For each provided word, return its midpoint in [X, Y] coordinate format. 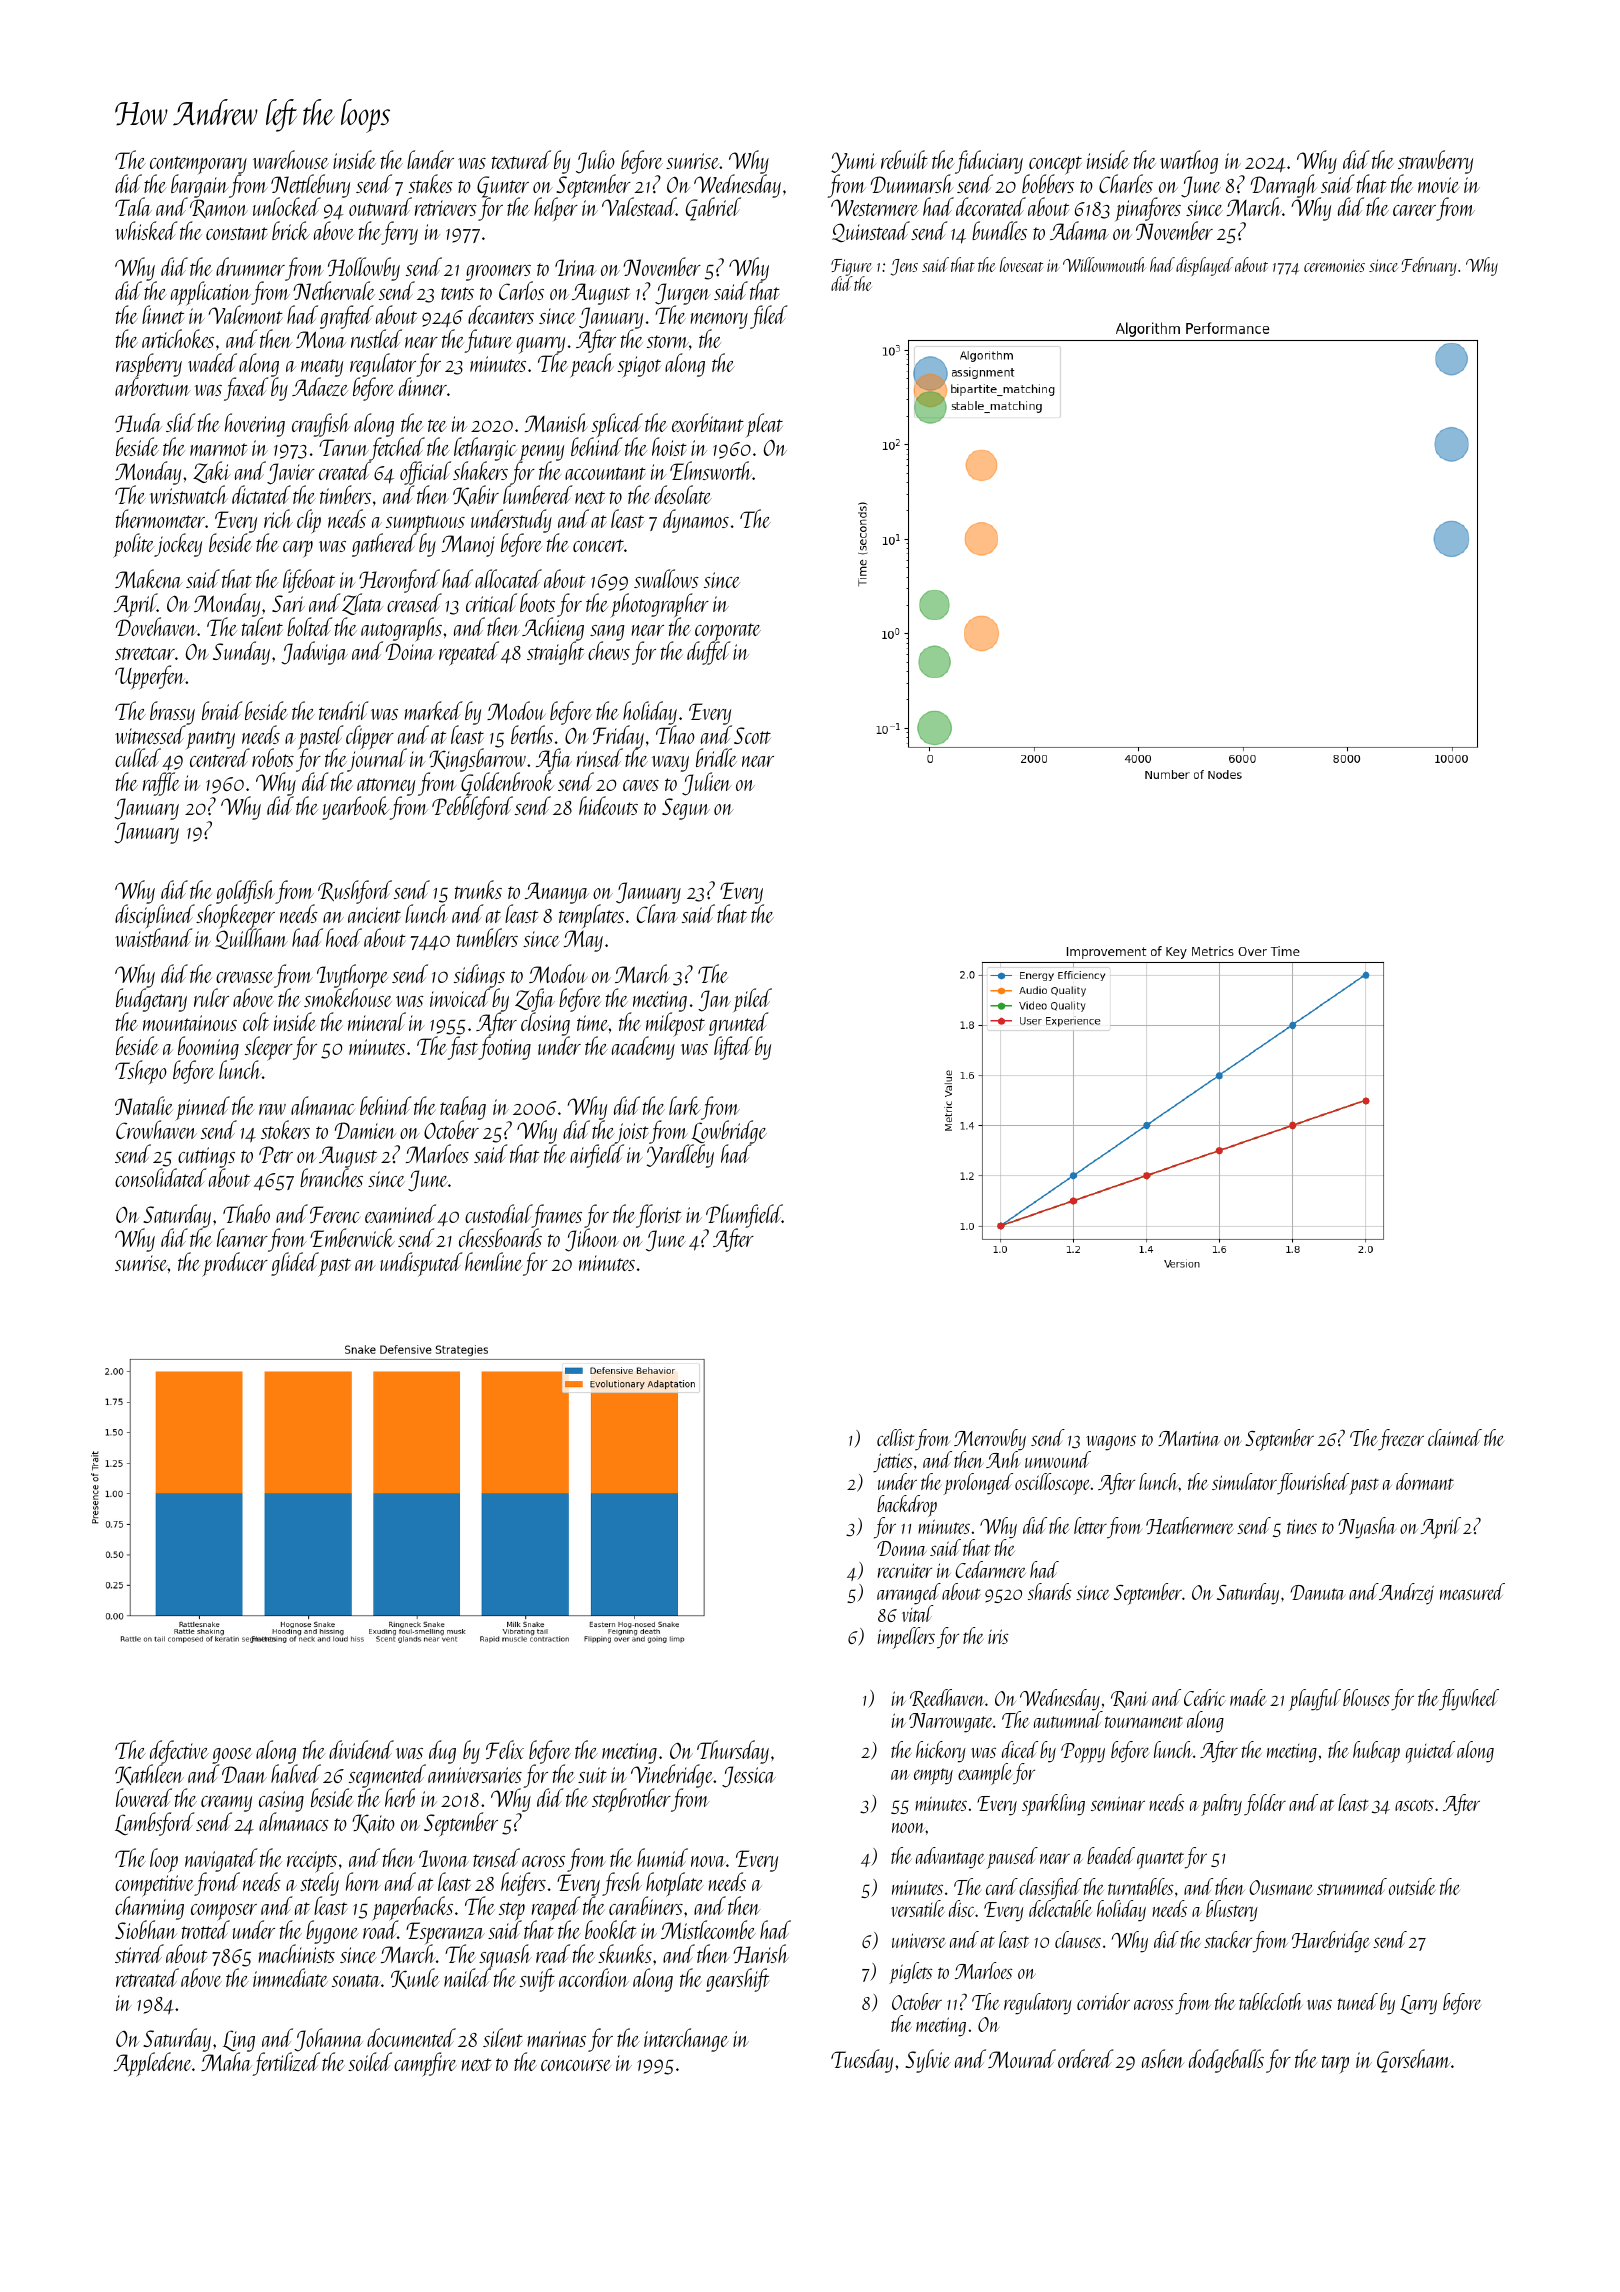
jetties [893, 1463]
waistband [153, 938]
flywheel [1469, 1700]
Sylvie [928, 2061]
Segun [686, 809]
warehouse [291, 159]
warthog [1189, 162]
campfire [425, 2064]
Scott [752, 735]
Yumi [853, 162]
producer [235, 1264]
